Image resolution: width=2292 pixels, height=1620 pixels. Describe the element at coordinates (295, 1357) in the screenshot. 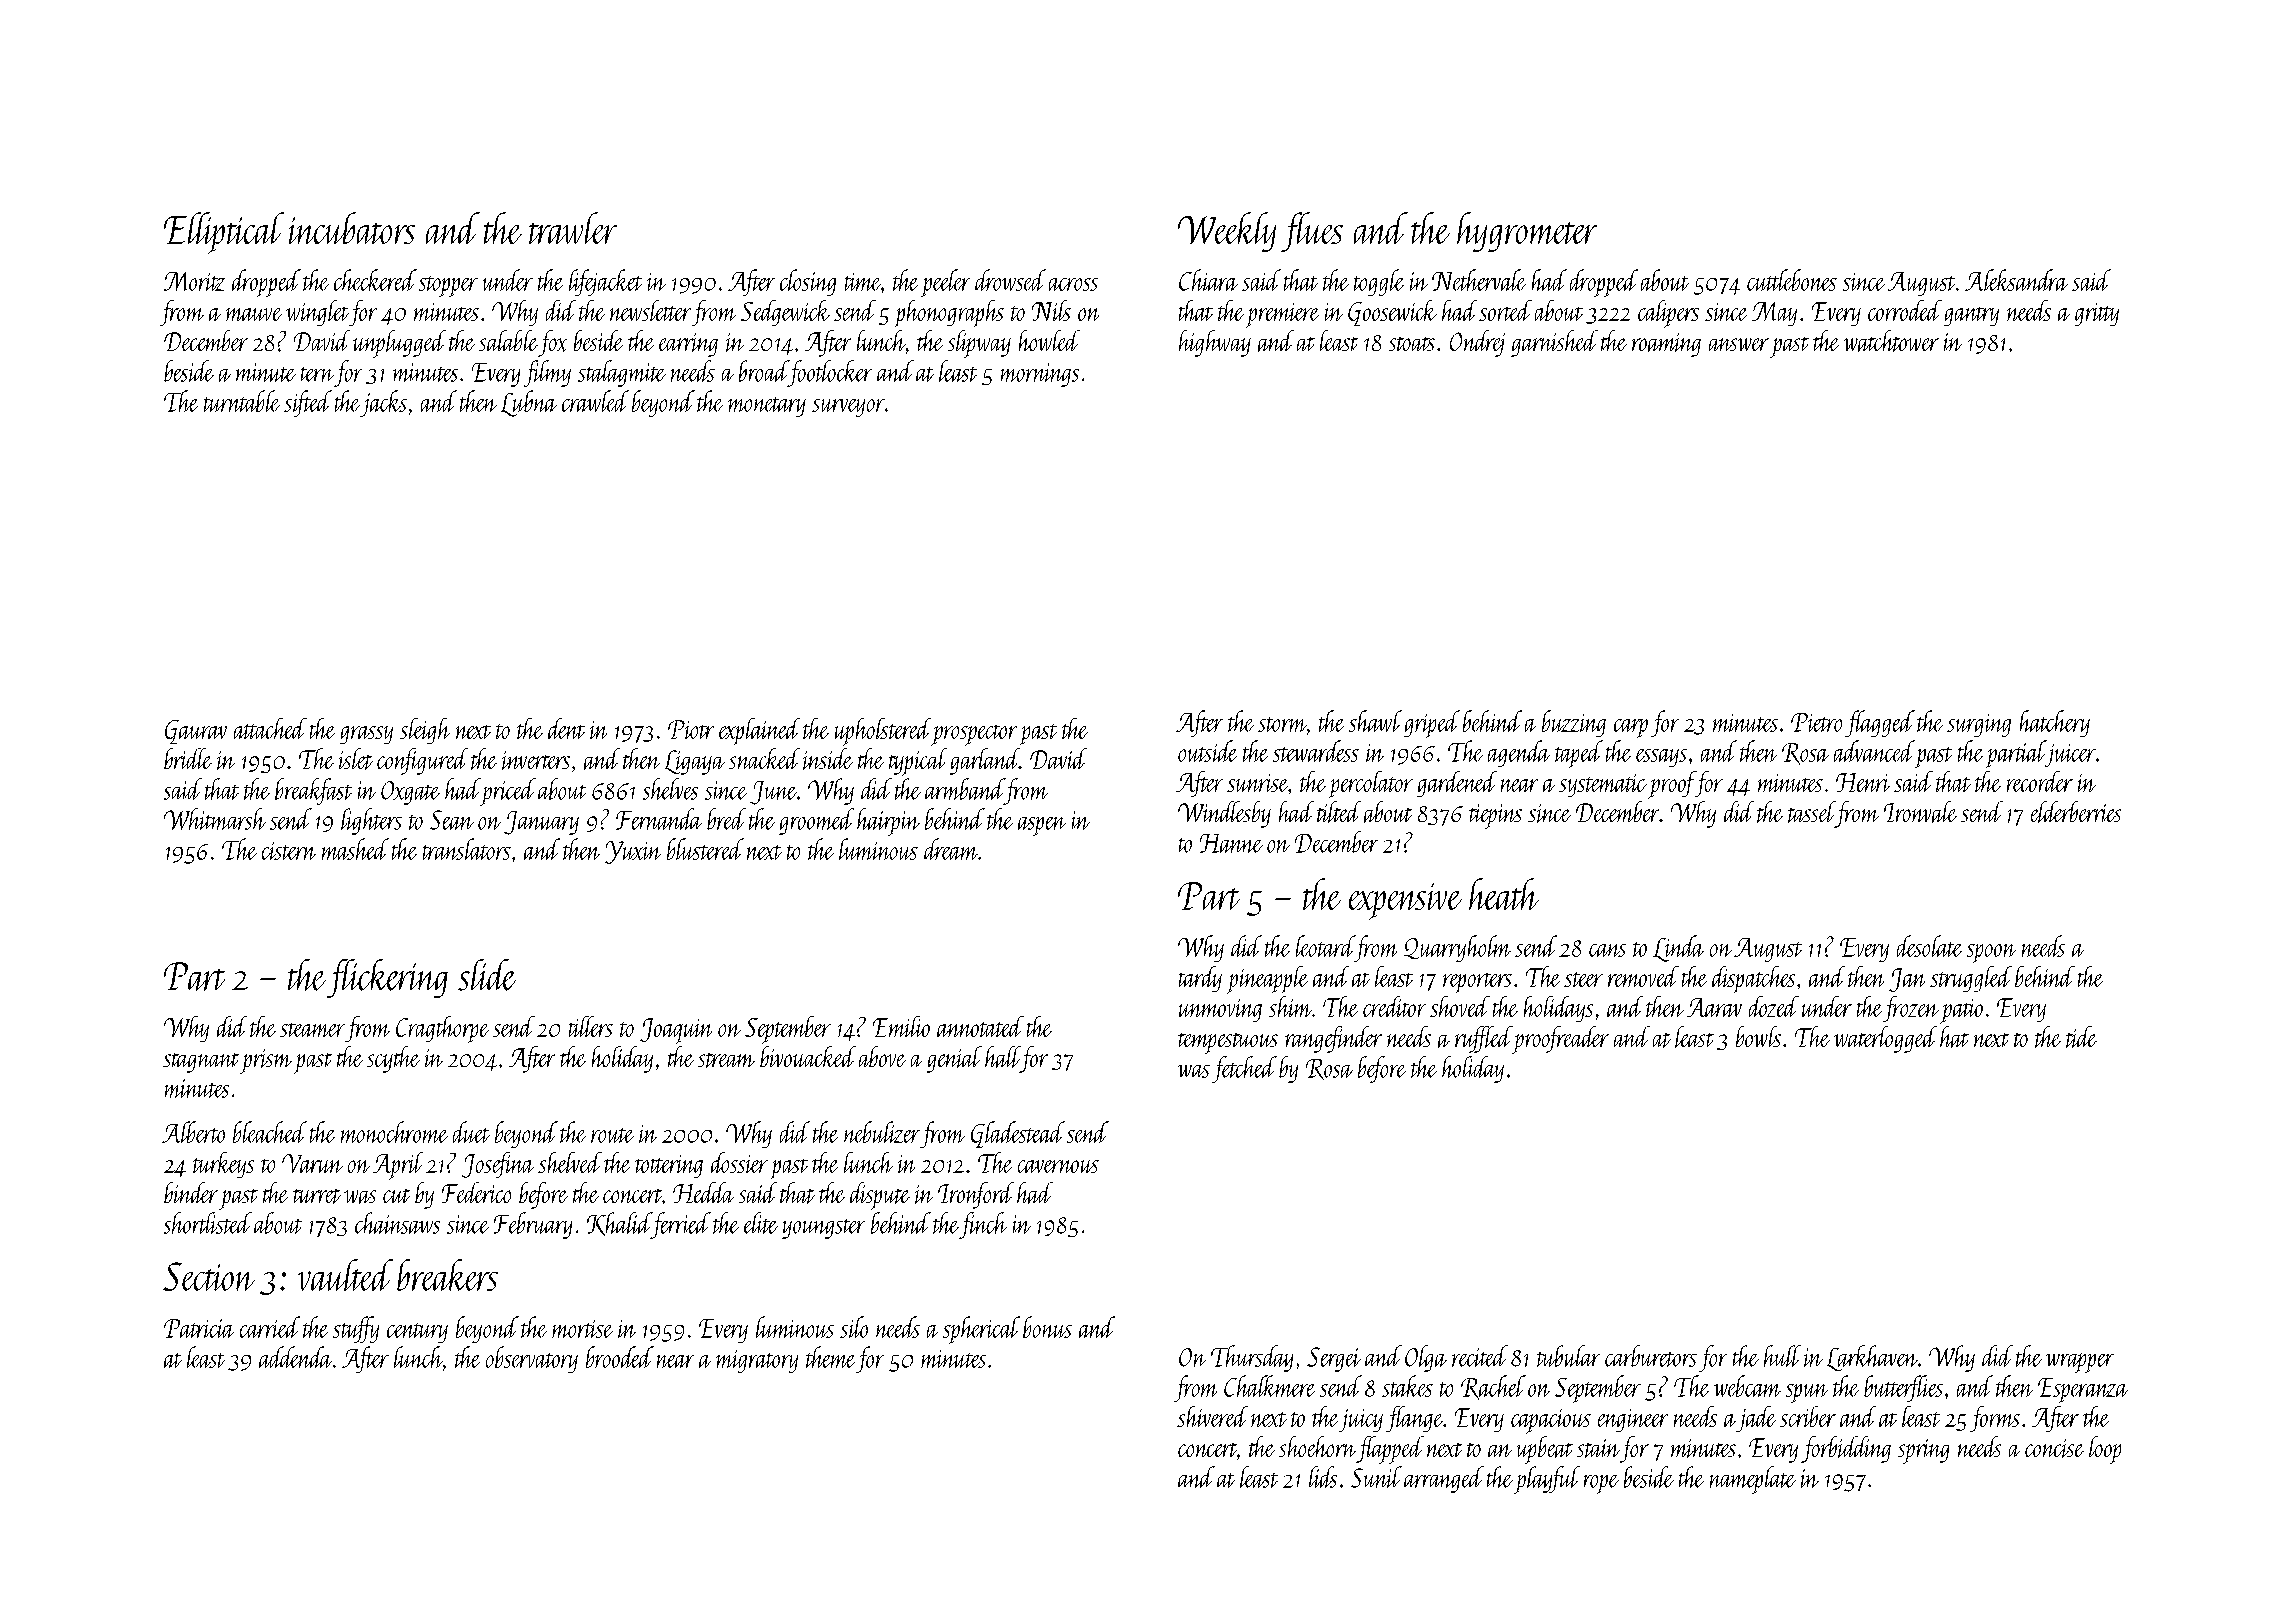

I see `addenda` at that location.
